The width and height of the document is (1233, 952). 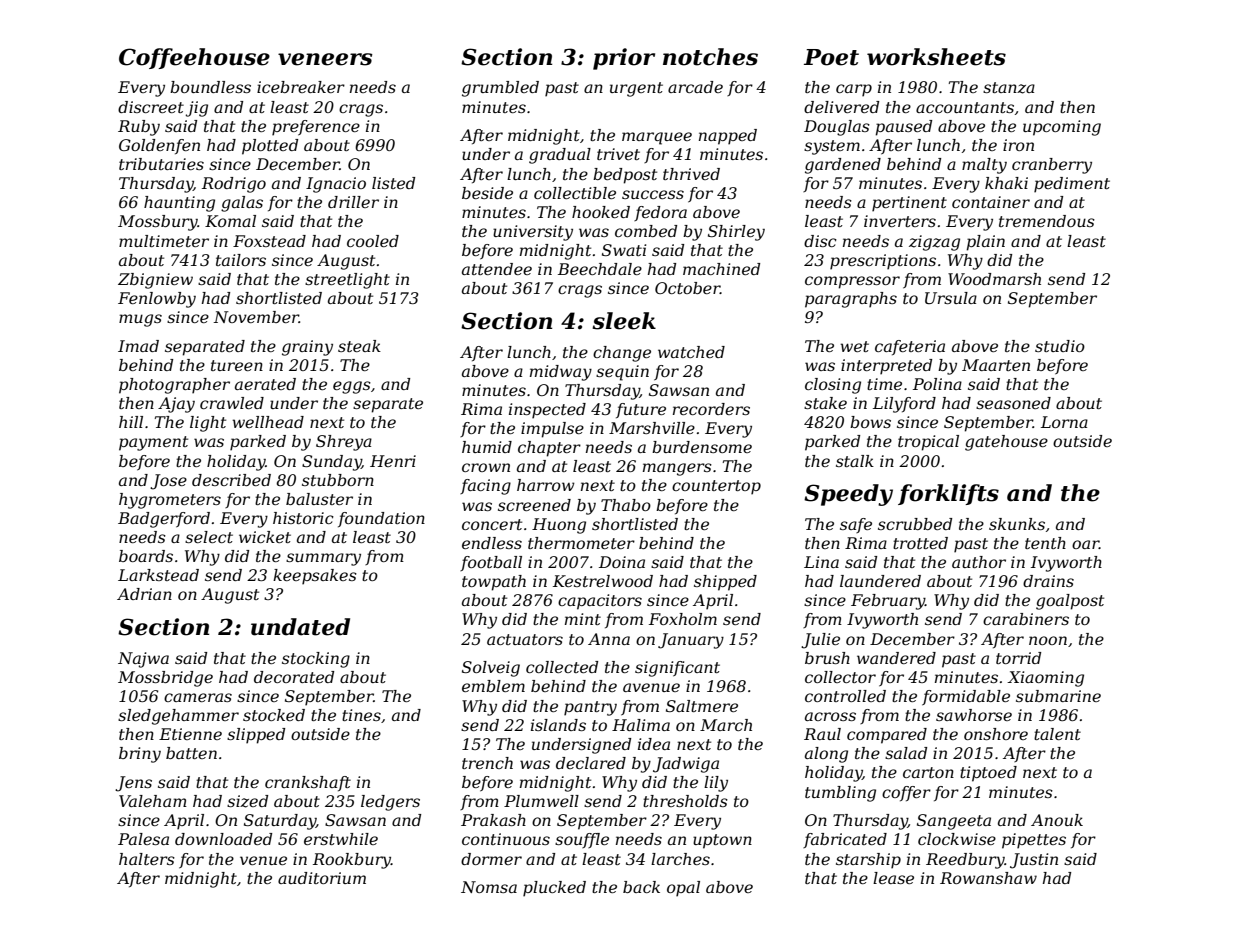 What do you see at coordinates (143, 839) in the document?
I see `Palesa` at bounding box center [143, 839].
